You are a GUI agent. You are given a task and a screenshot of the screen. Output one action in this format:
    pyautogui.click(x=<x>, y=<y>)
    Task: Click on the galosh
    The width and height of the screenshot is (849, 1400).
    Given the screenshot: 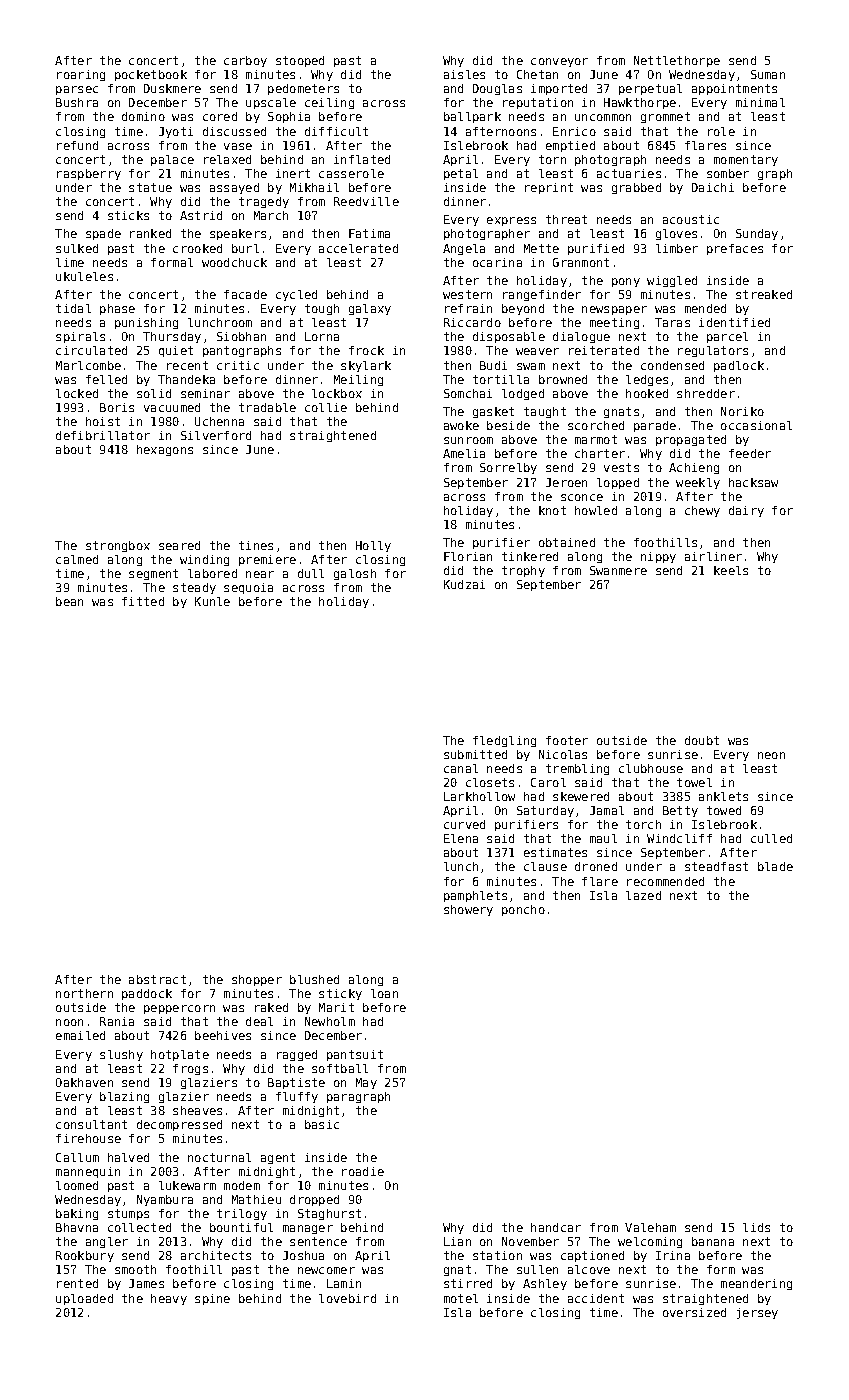 What is the action you would take?
    pyautogui.click(x=355, y=574)
